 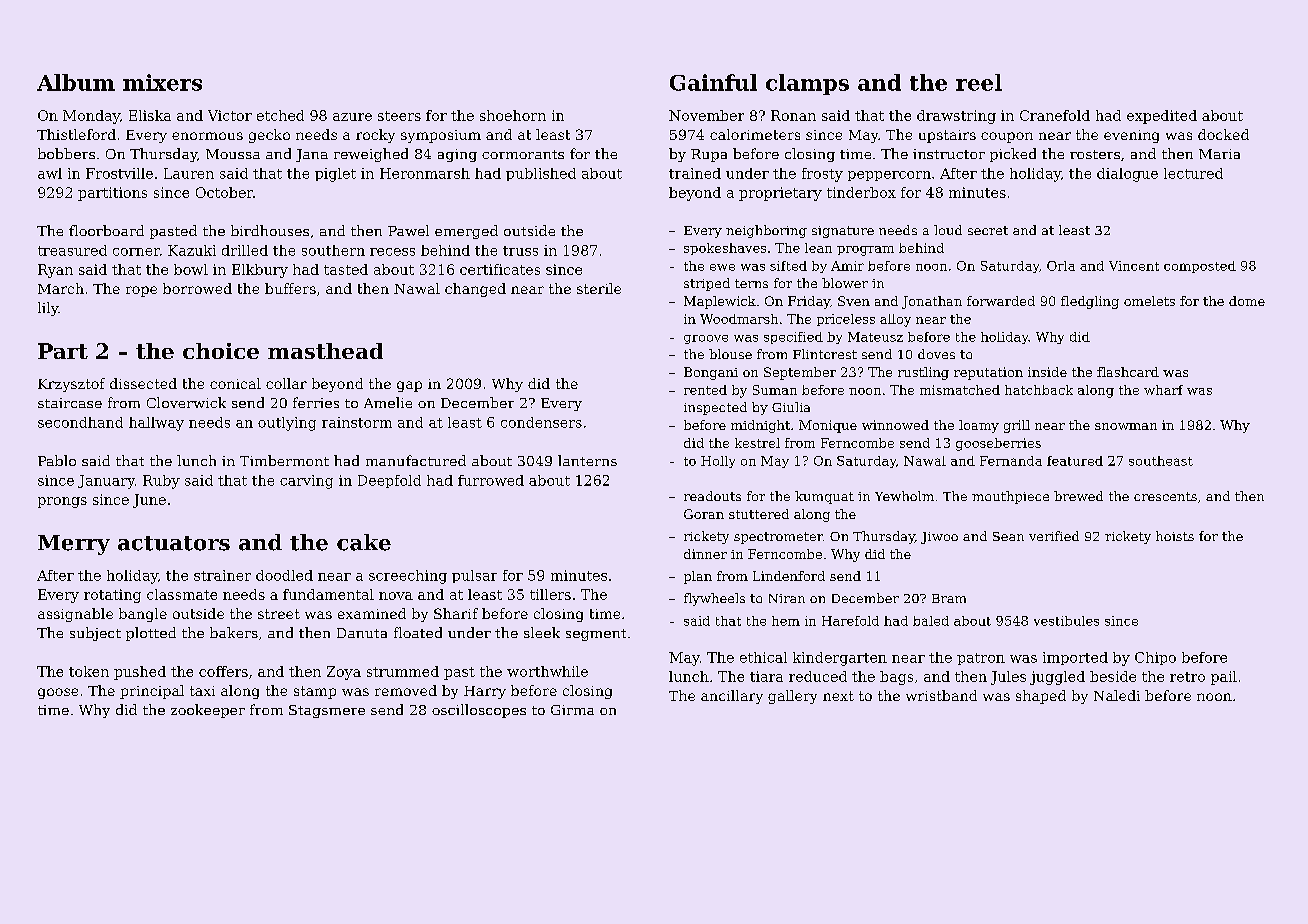 I want to click on Eliska, so click(x=150, y=115).
